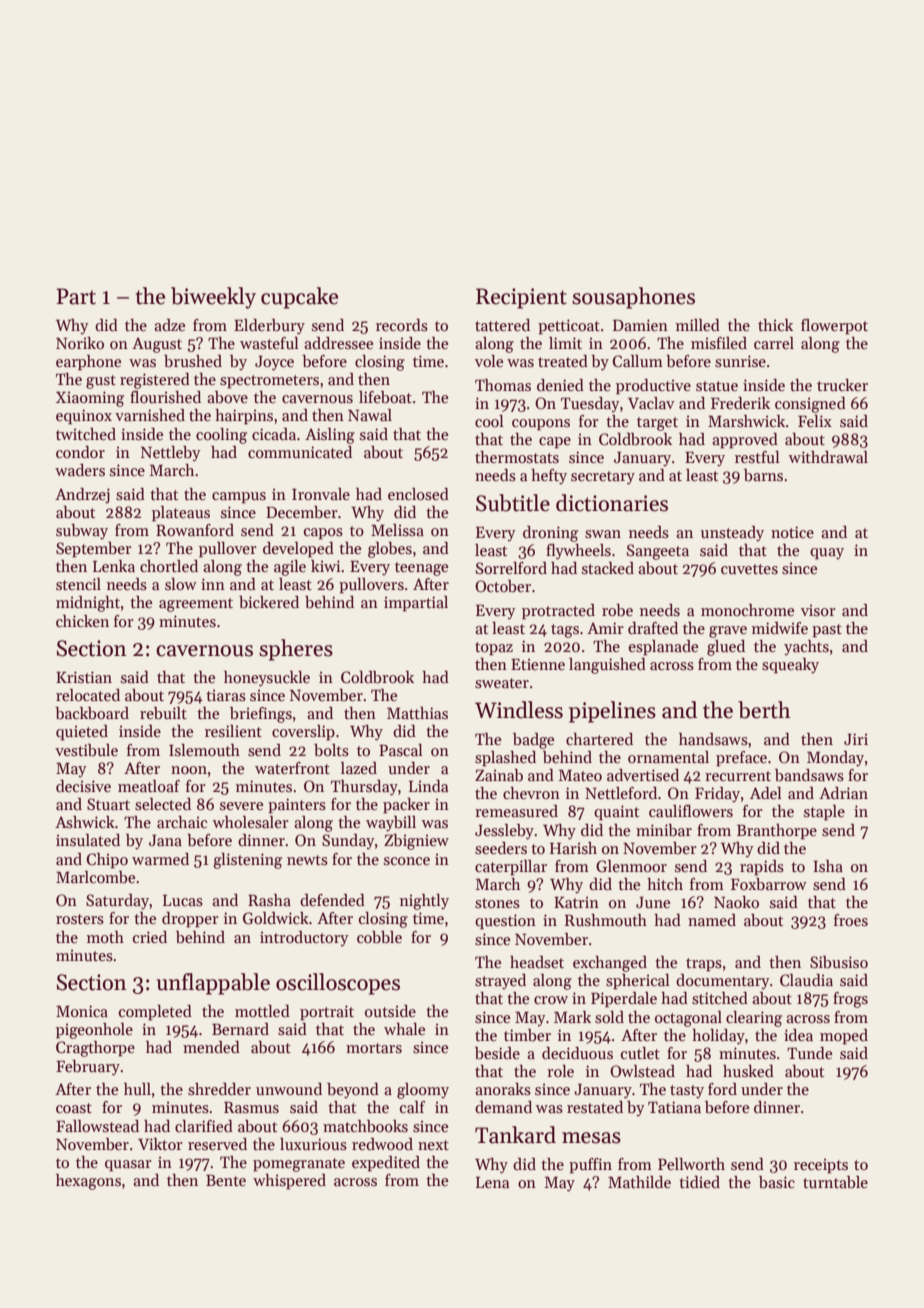  What do you see at coordinates (500, 982) in the page?
I see `strayed` at bounding box center [500, 982].
